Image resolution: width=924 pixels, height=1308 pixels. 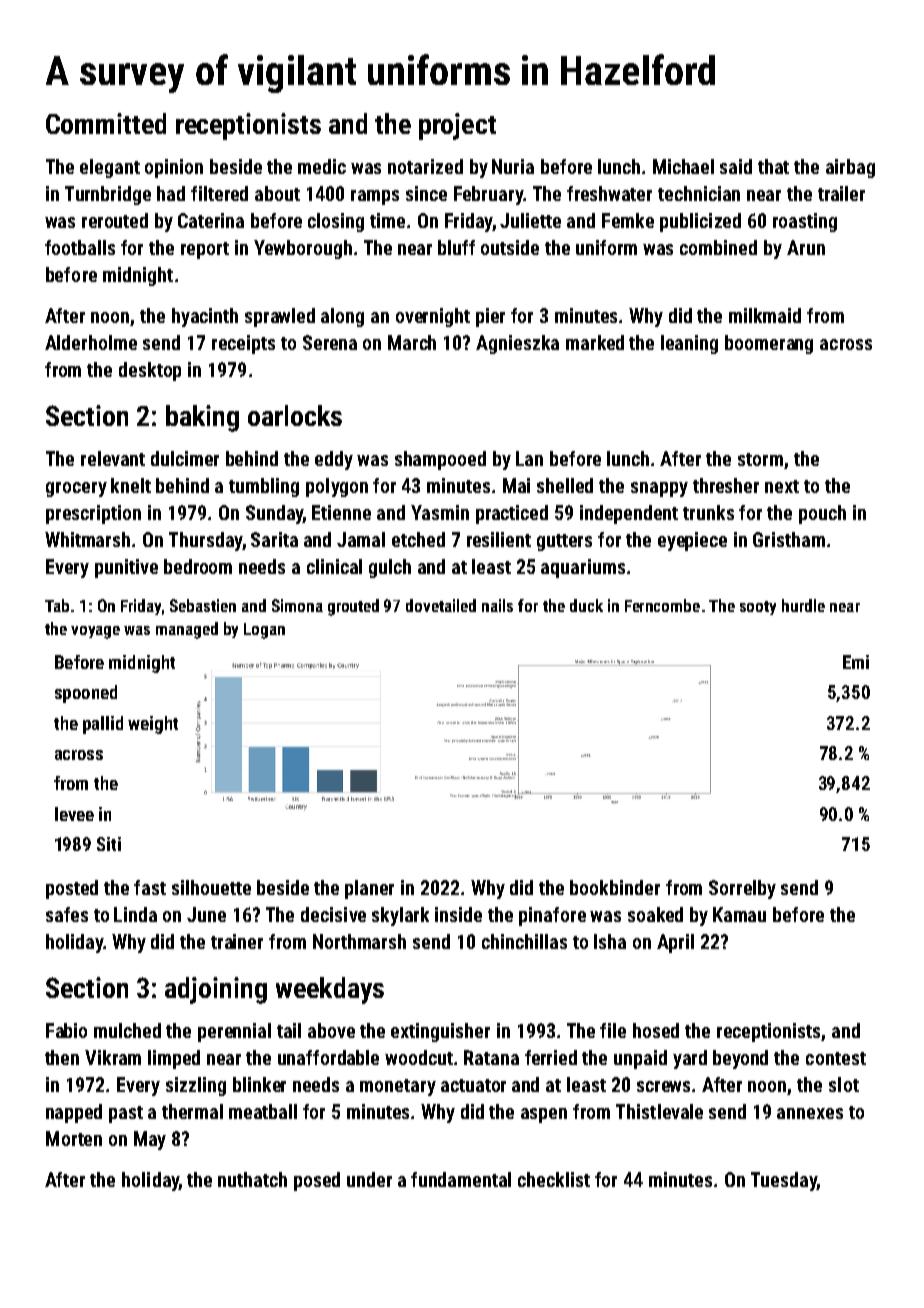 What do you see at coordinates (659, 1111) in the document?
I see `Thistlevale` at bounding box center [659, 1111].
